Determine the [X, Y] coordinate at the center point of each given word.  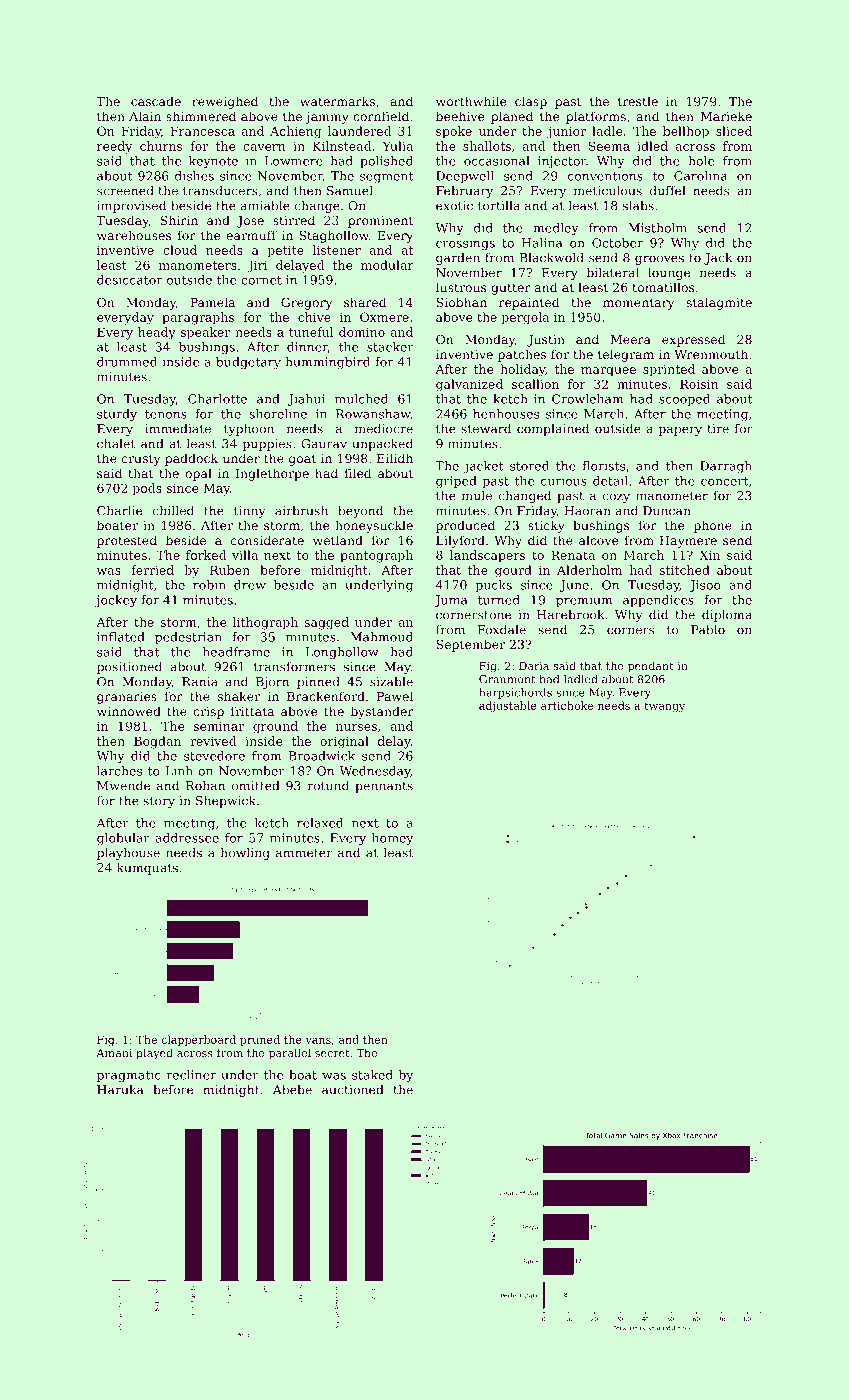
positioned [129, 667]
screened [125, 190]
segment [387, 177]
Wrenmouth [711, 354]
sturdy [117, 415]
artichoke [567, 705]
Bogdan [157, 742]
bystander [381, 712]
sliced [734, 131]
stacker [390, 347]
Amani [114, 1053]
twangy [665, 707]
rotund [328, 785]
